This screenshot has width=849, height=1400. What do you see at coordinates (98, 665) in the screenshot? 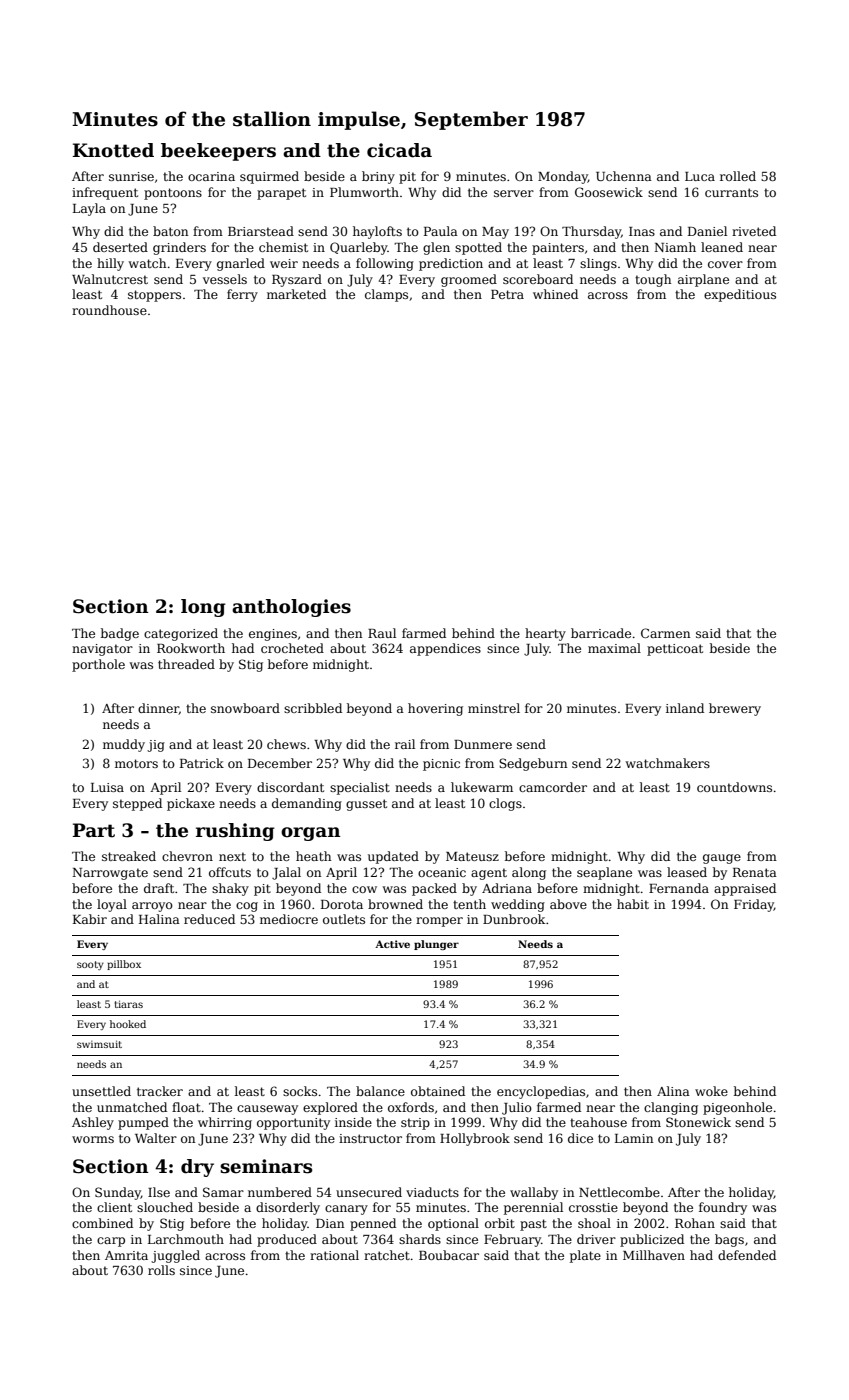
I see `porthole` at bounding box center [98, 665].
